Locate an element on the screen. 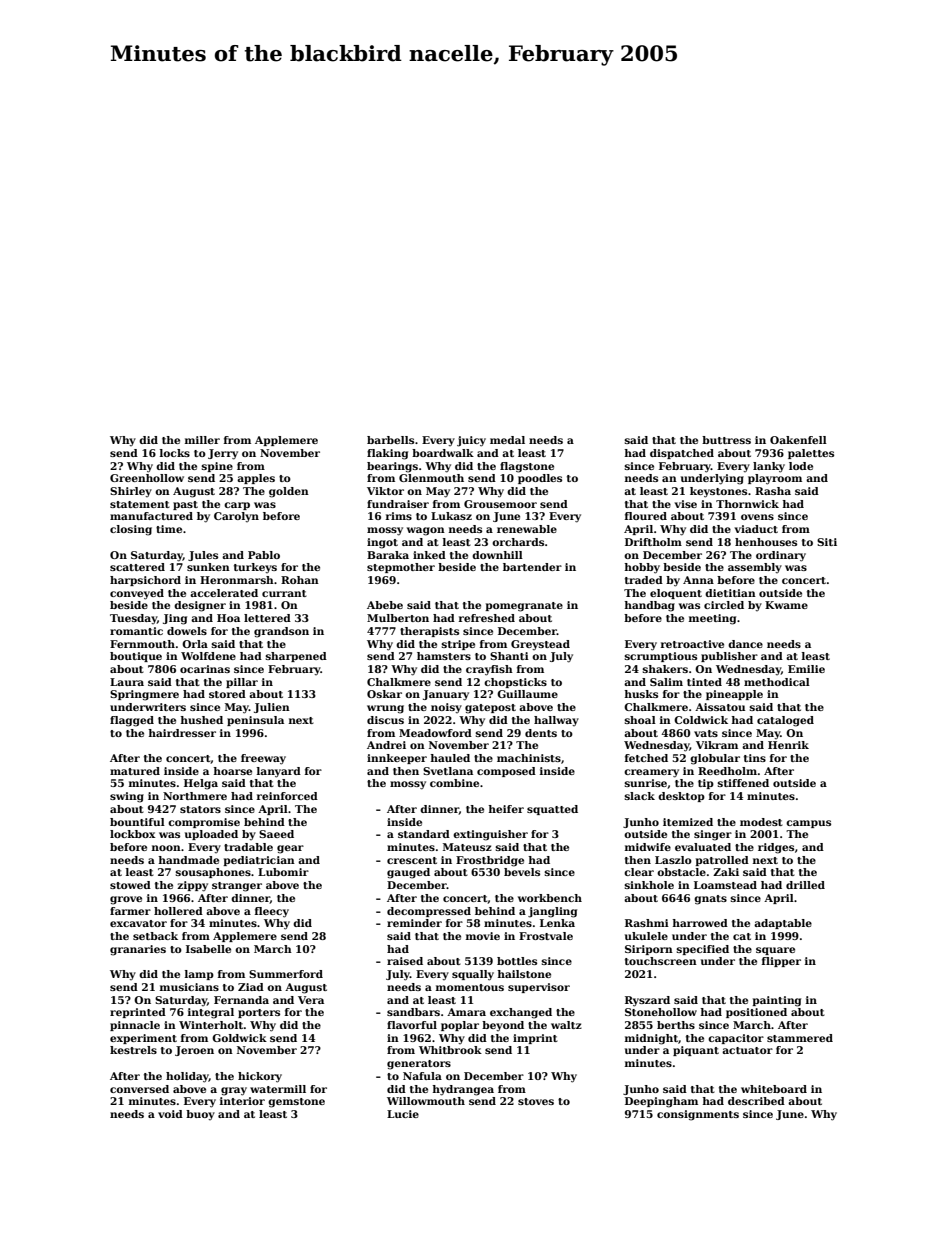 The height and width of the screenshot is (1233, 952). cataloged is located at coordinates (785, 721).
